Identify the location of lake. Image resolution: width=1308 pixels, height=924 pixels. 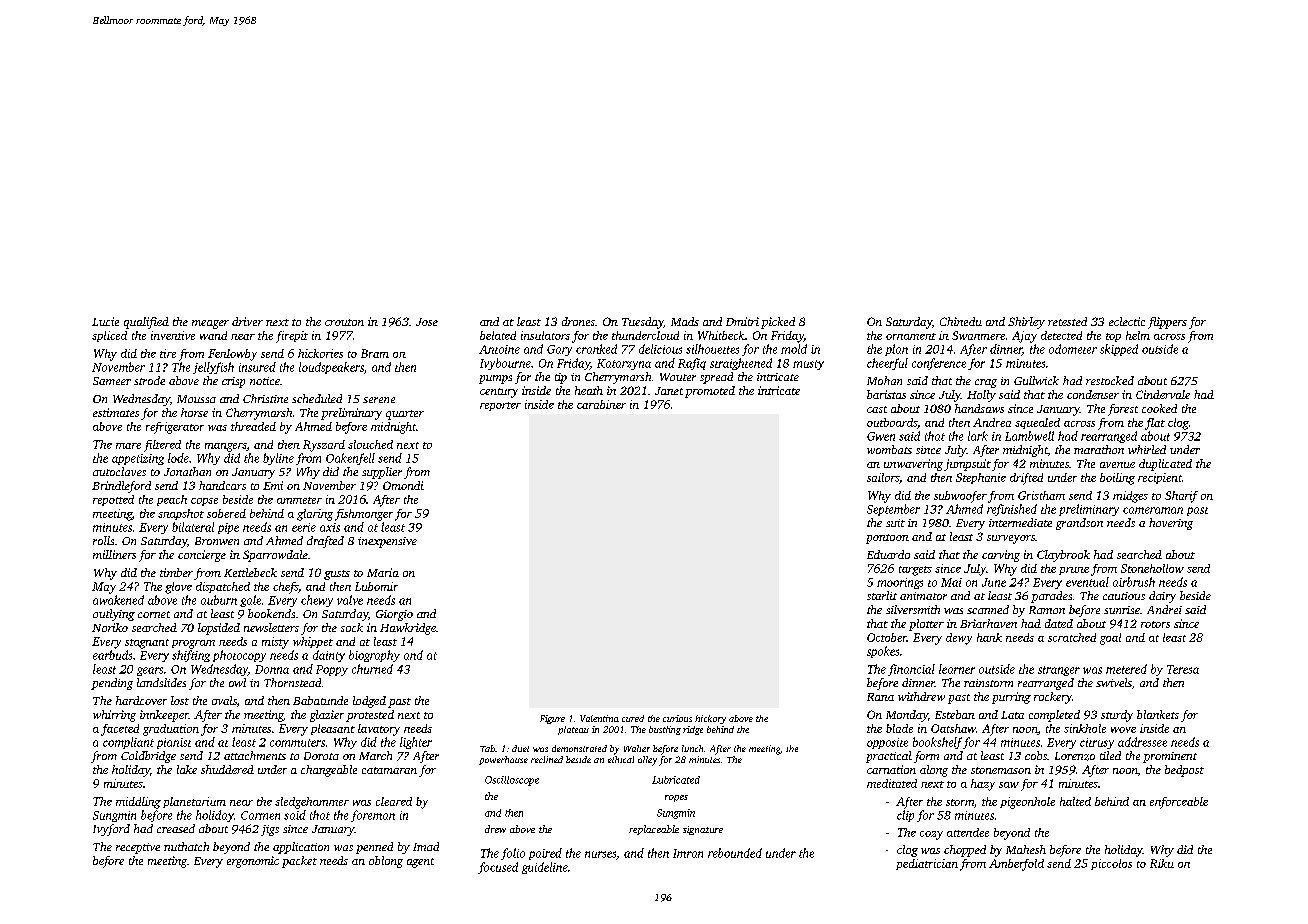
(187, 769).
